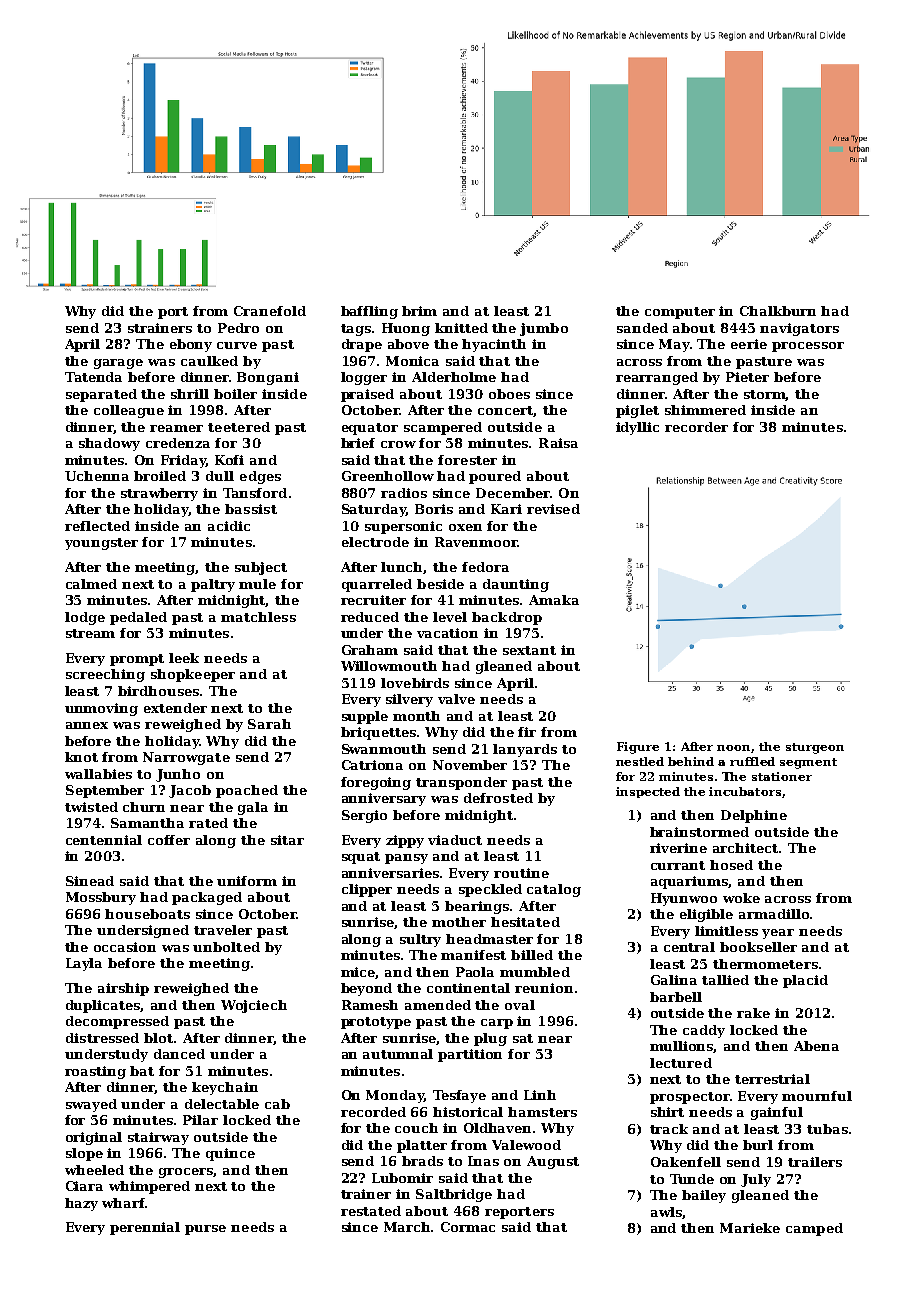  I want to click on purse, so click(205, 1230).
